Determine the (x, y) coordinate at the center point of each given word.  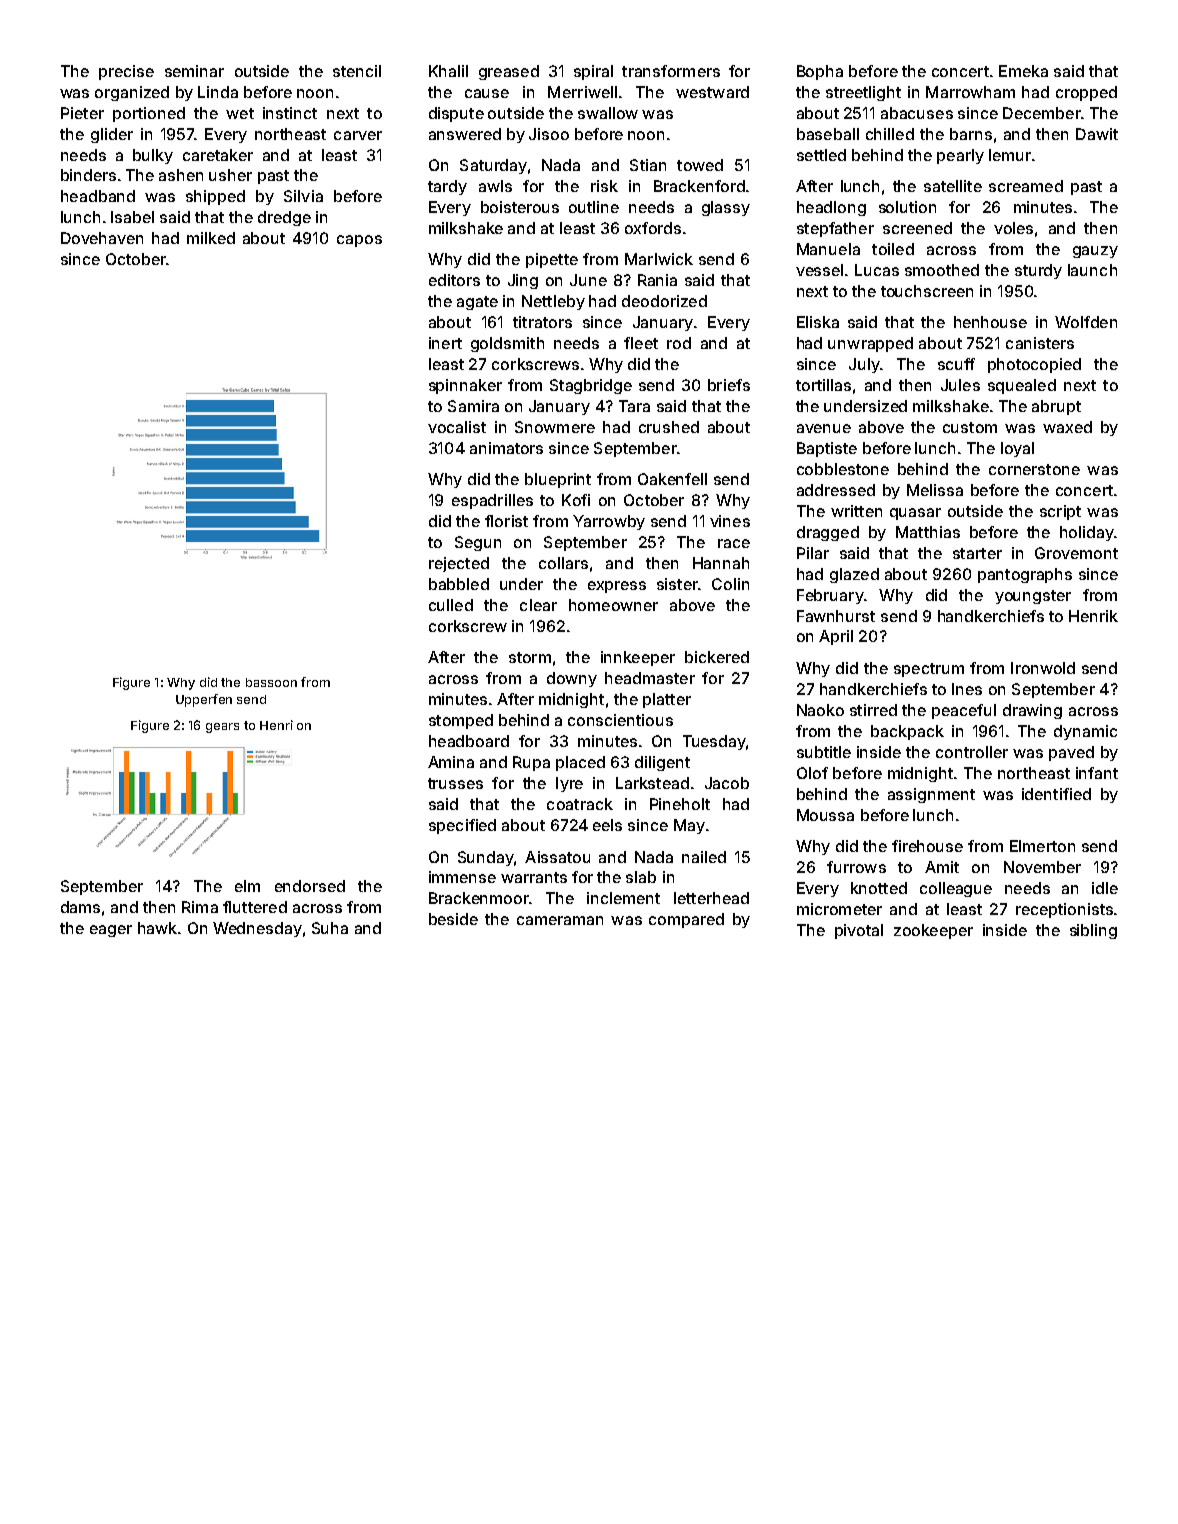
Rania (657, 280)
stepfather (835, 229)
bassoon (271, 682)
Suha (330, 928)
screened (917, 228)
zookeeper (933, 931)
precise (126, 72)
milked (211, 238)
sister (677, 584)
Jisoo (549, 134)
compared (686, 920)
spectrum (929, 670)
